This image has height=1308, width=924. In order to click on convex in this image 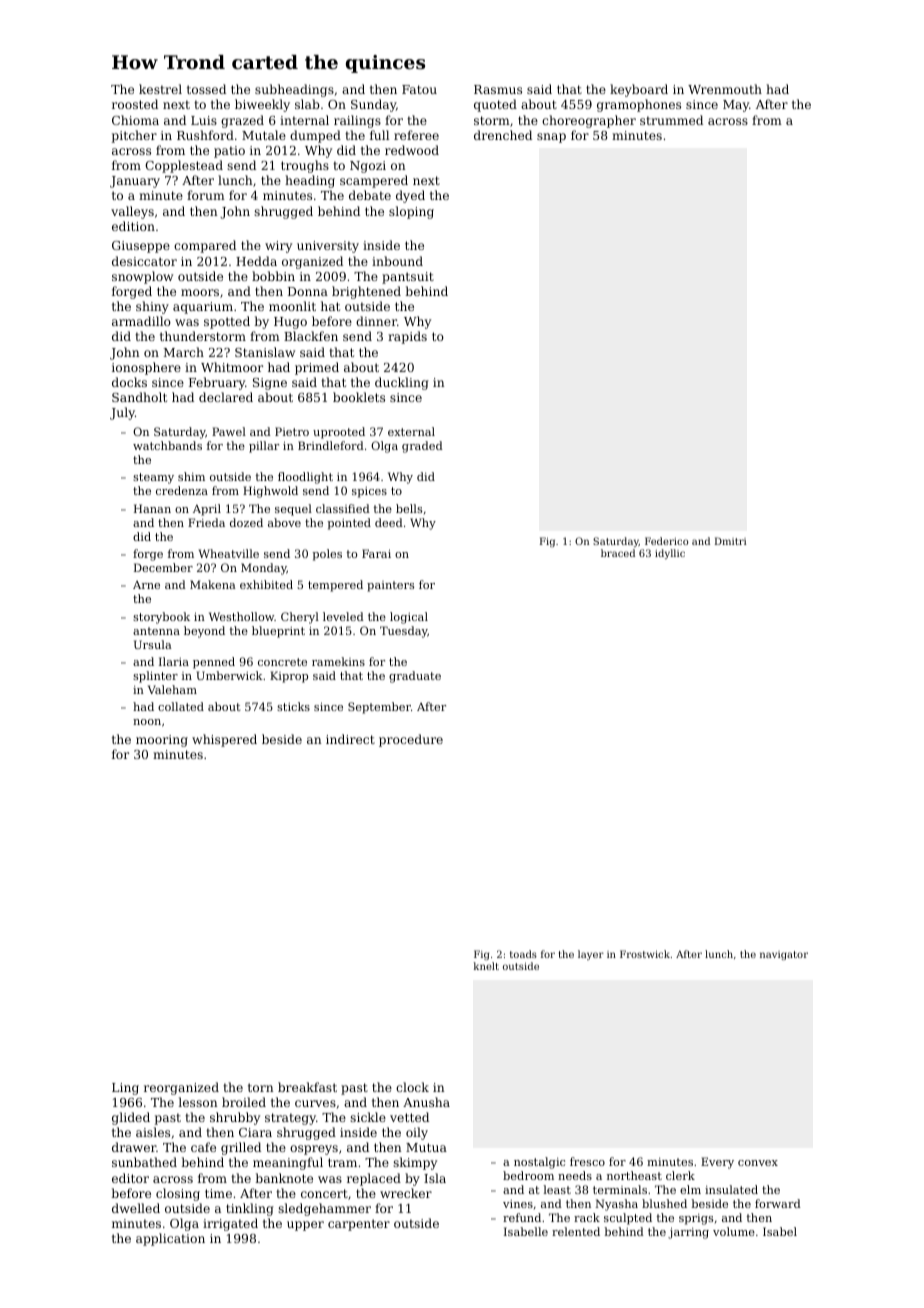, I will do `click(758, 1163)`.
